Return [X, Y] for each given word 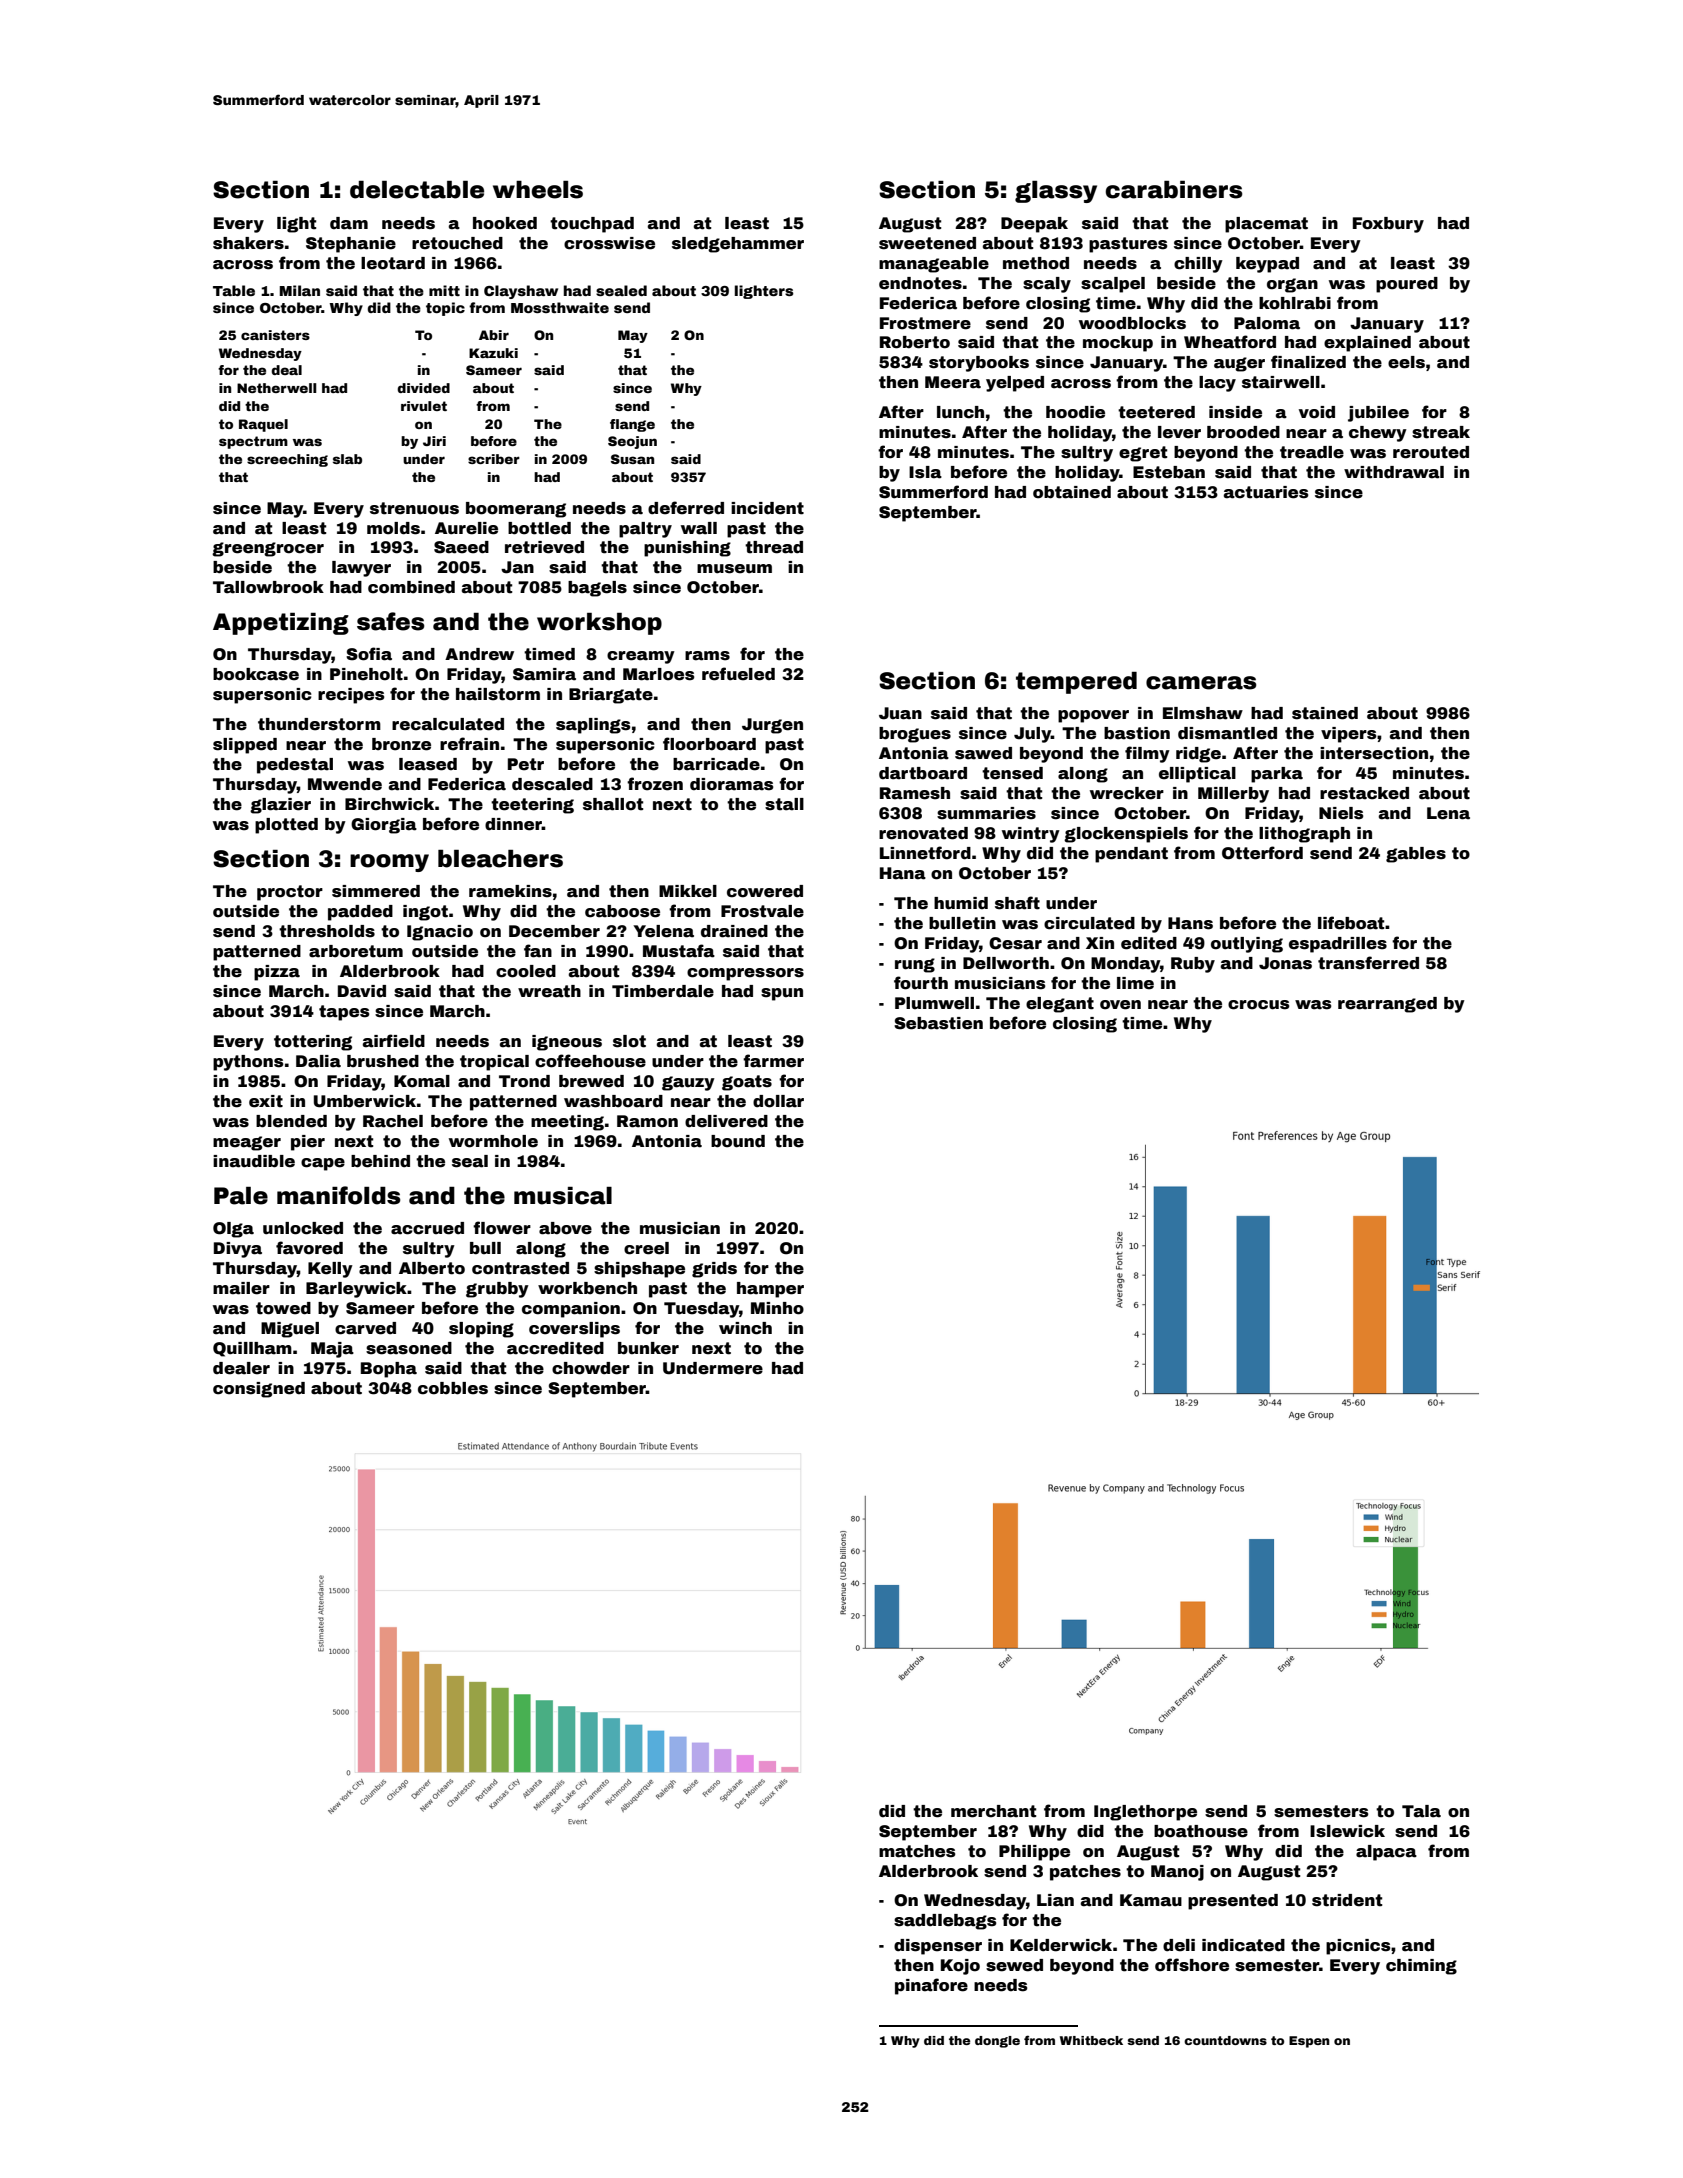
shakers [248, 243]
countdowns [1225, 2040]
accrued [427, 1228]
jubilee [1378, 414]
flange [632, 425]
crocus [1258, 1005]
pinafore [931, 1986]
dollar [778, 1101]
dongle [997, 2042]
